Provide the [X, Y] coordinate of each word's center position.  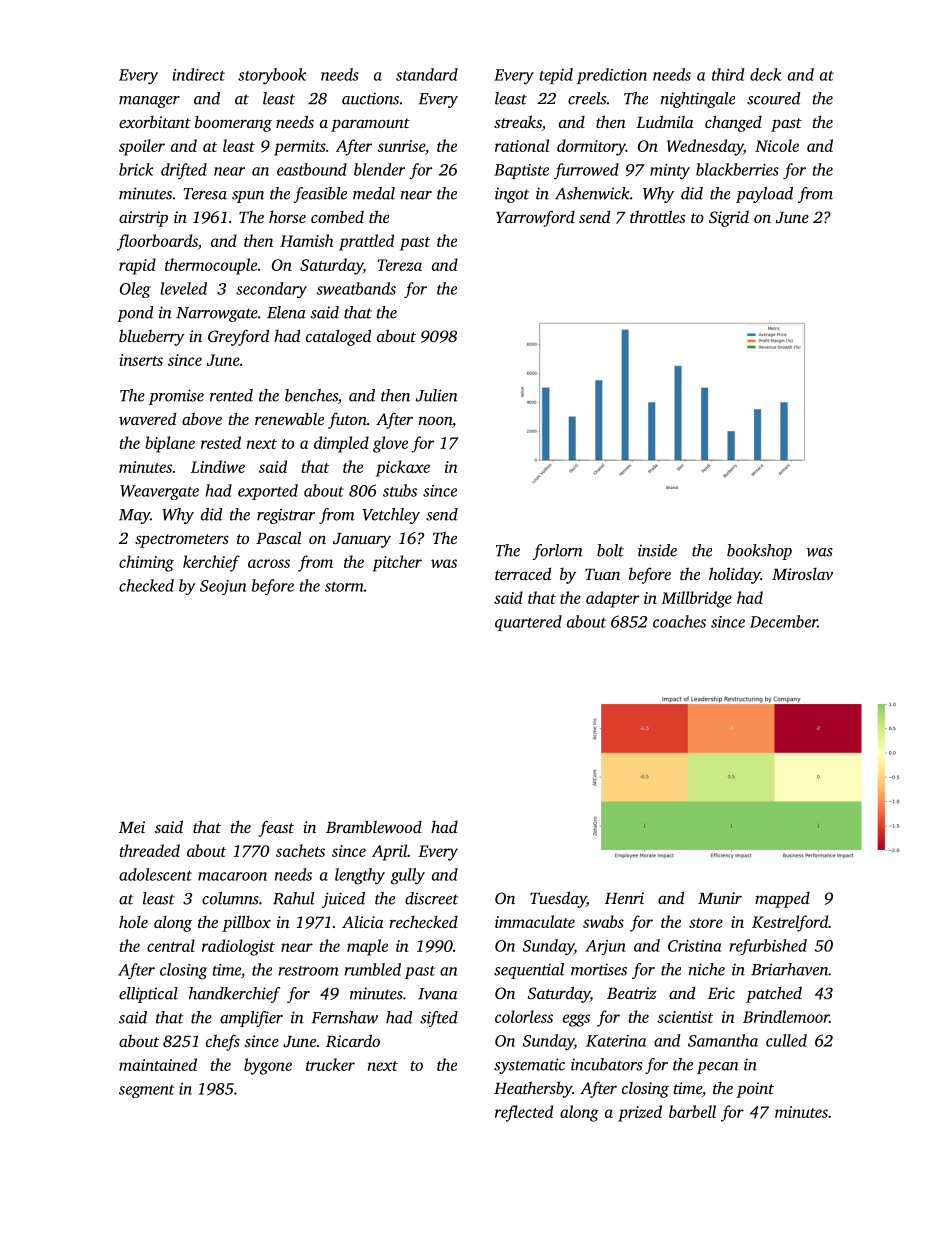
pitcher [397, 563]
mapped [782, 900]
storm [344, 587]
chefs [223, 1042]
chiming [146, 563]
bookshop [759, 552]
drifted [184, 171]
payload [764, 195]
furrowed [586, 171]
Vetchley [391, 516]
